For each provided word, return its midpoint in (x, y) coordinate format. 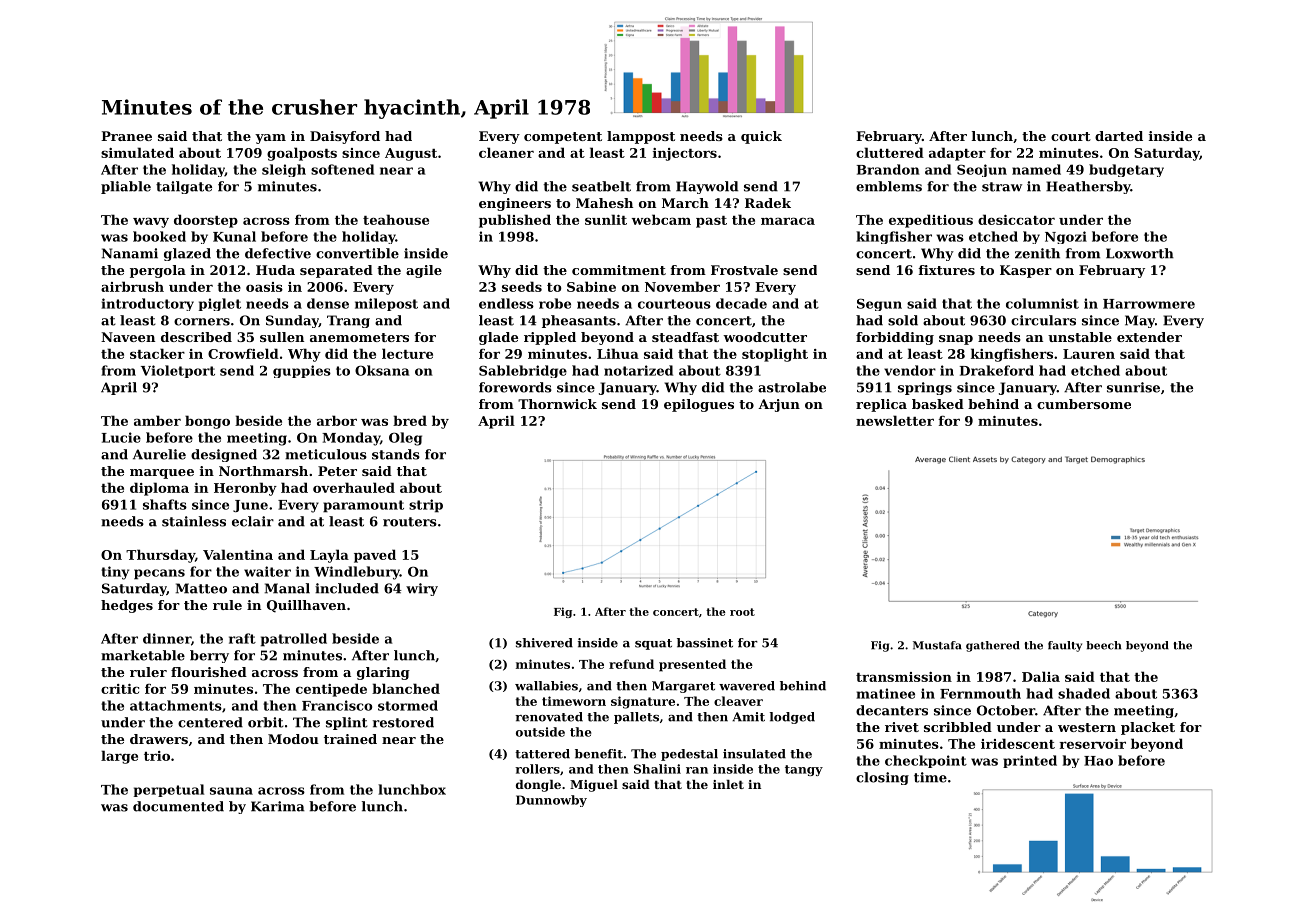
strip (426, 506)
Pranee (126, 136)
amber (157, 420)
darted (1119, 136)
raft (242, 638)
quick (761, 137)
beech (1103, 645)
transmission (904, 677)
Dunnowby (551, 801)
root (742, 612)
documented (178, 806)
